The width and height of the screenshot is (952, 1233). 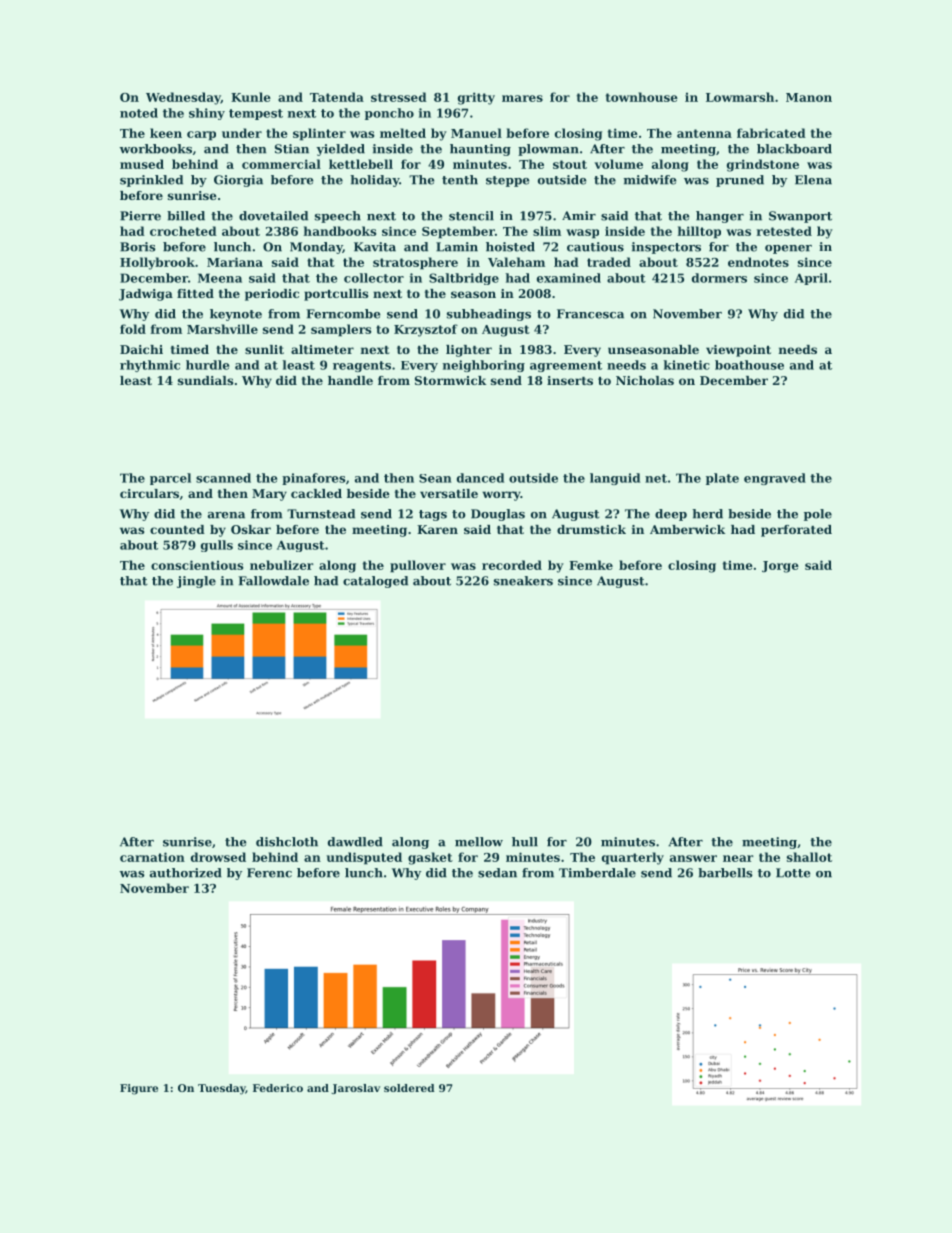 I want to click on Federico, so click(x=278, y=1088).
